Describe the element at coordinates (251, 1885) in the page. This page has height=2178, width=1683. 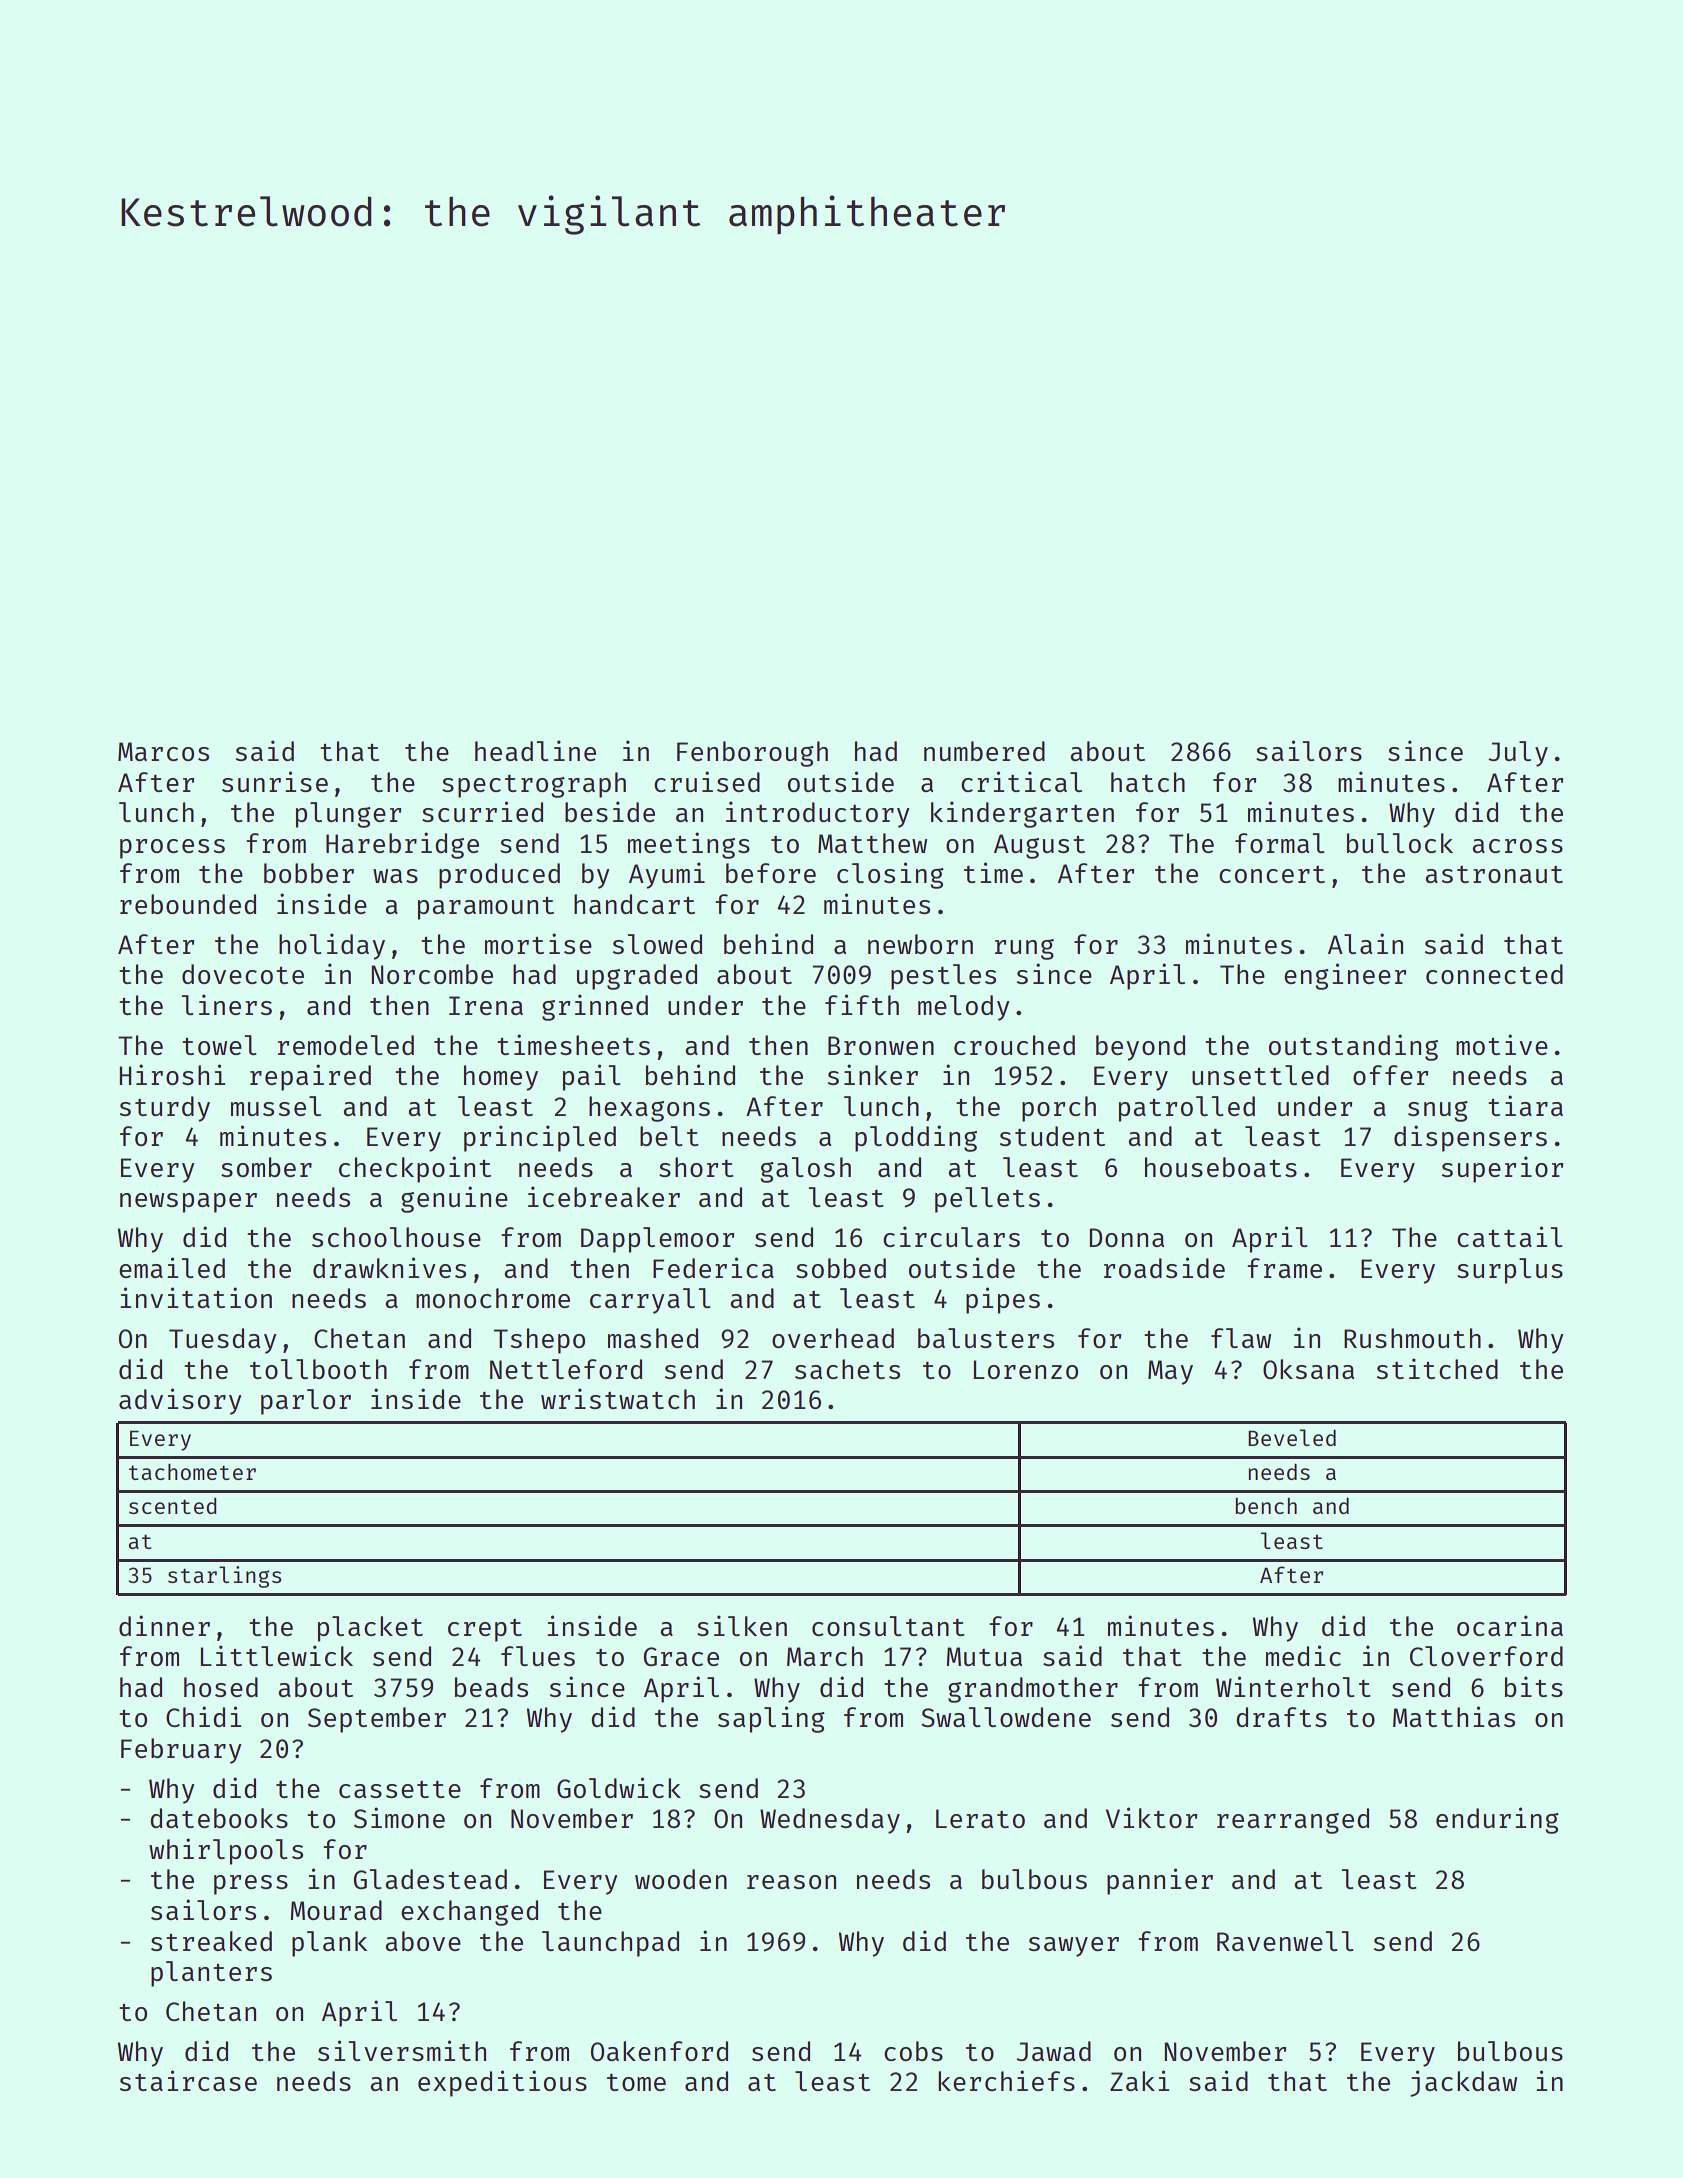
I see `press` at that location.
